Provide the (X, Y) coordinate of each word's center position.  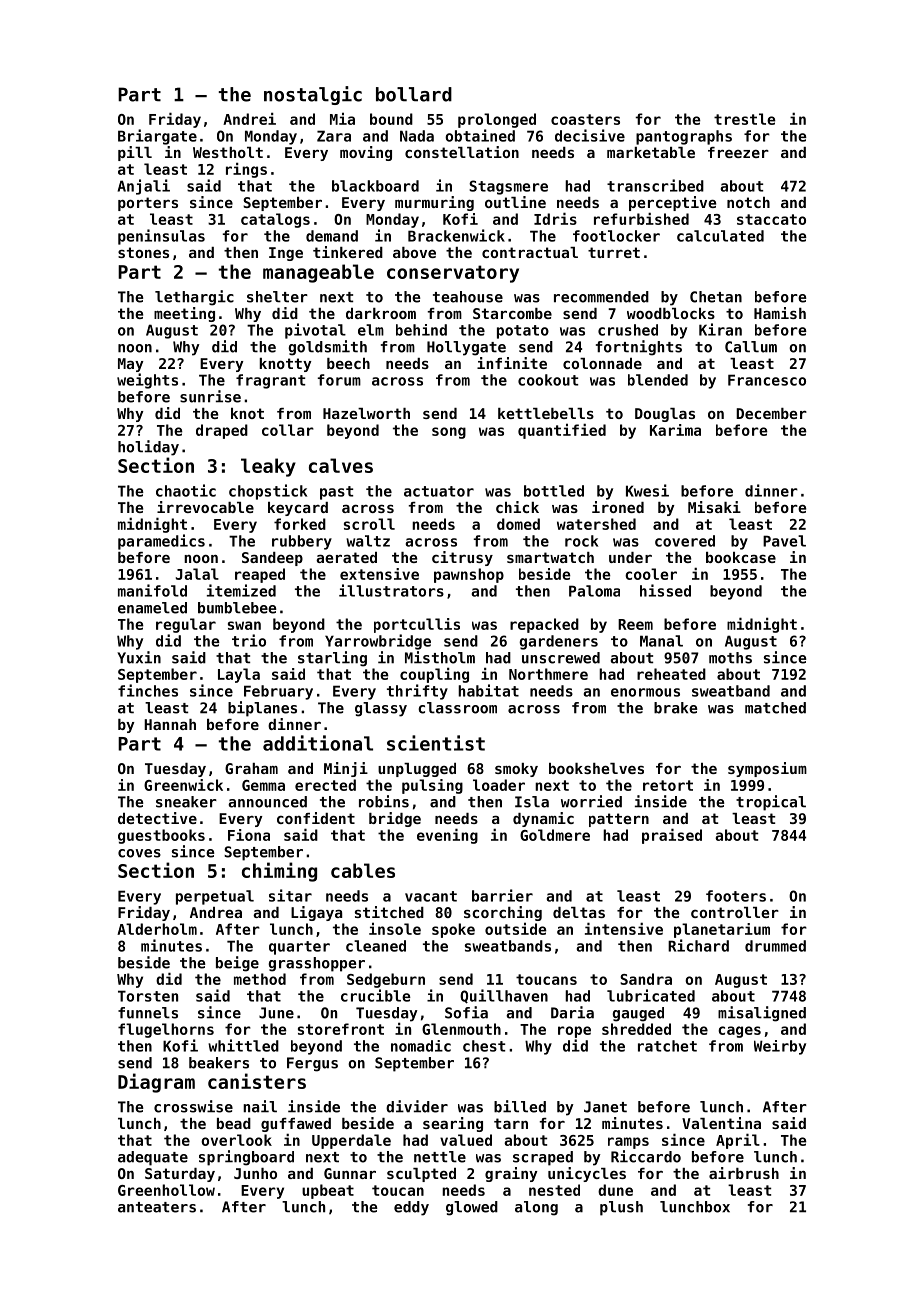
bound (391, 119)
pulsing (432, 786)
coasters (585, 119)
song (449, 433)
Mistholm (440, 657)
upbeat (328, 1191)
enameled (152, 608)
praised (672, 836)
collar (288, 430)
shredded (636, 1029)
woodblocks (671, 313)
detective (157, 818)
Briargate (157, 137)
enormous (645, 692)
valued (466, 1140)
